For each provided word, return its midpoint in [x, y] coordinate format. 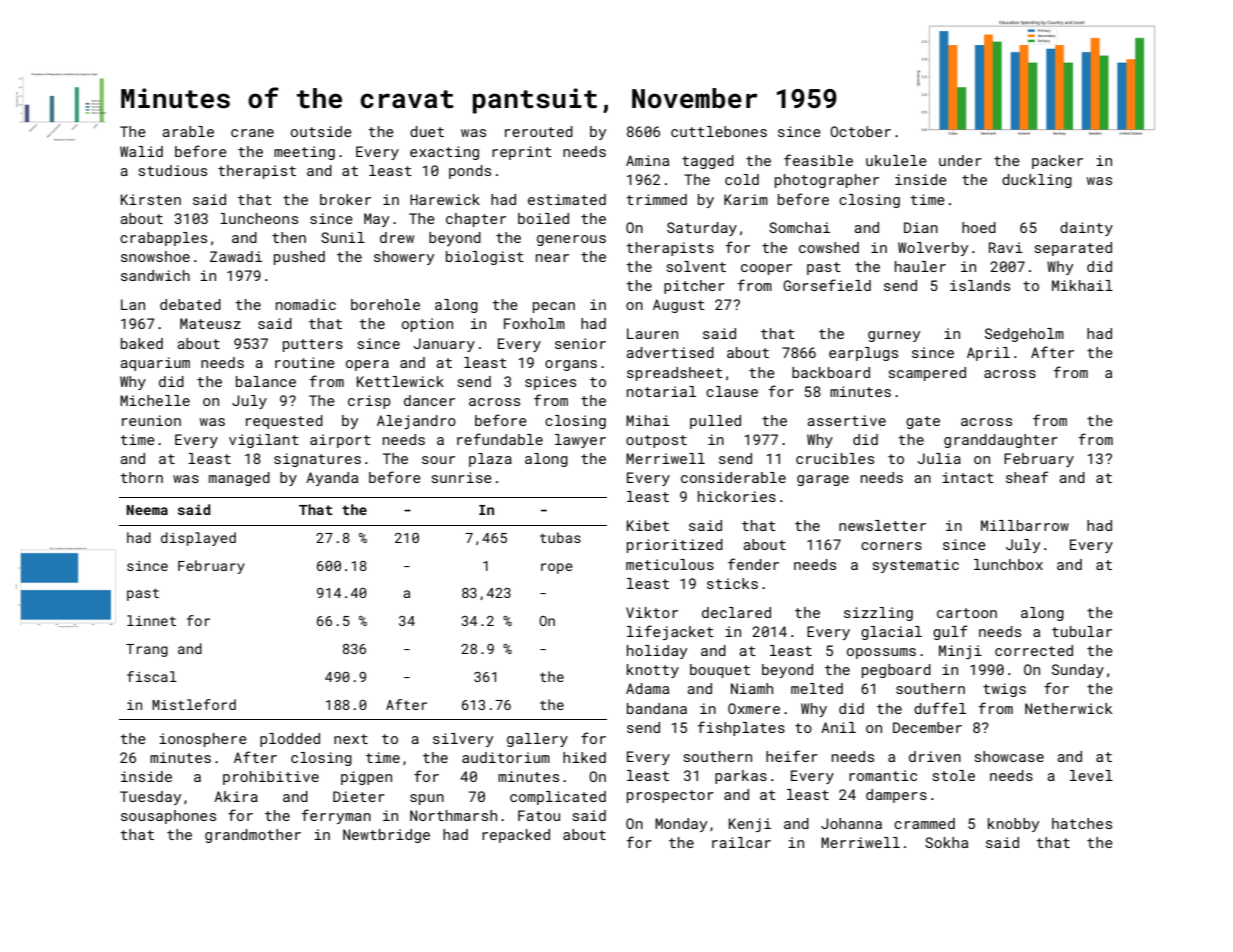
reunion [151, 420]
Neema [147, 510]
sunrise [461, 477]
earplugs [863, 354]
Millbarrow [1025, 525]
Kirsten [151, 199]
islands [980, 285]
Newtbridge [386, 836]
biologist [485, 258]
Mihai [648, 420]
